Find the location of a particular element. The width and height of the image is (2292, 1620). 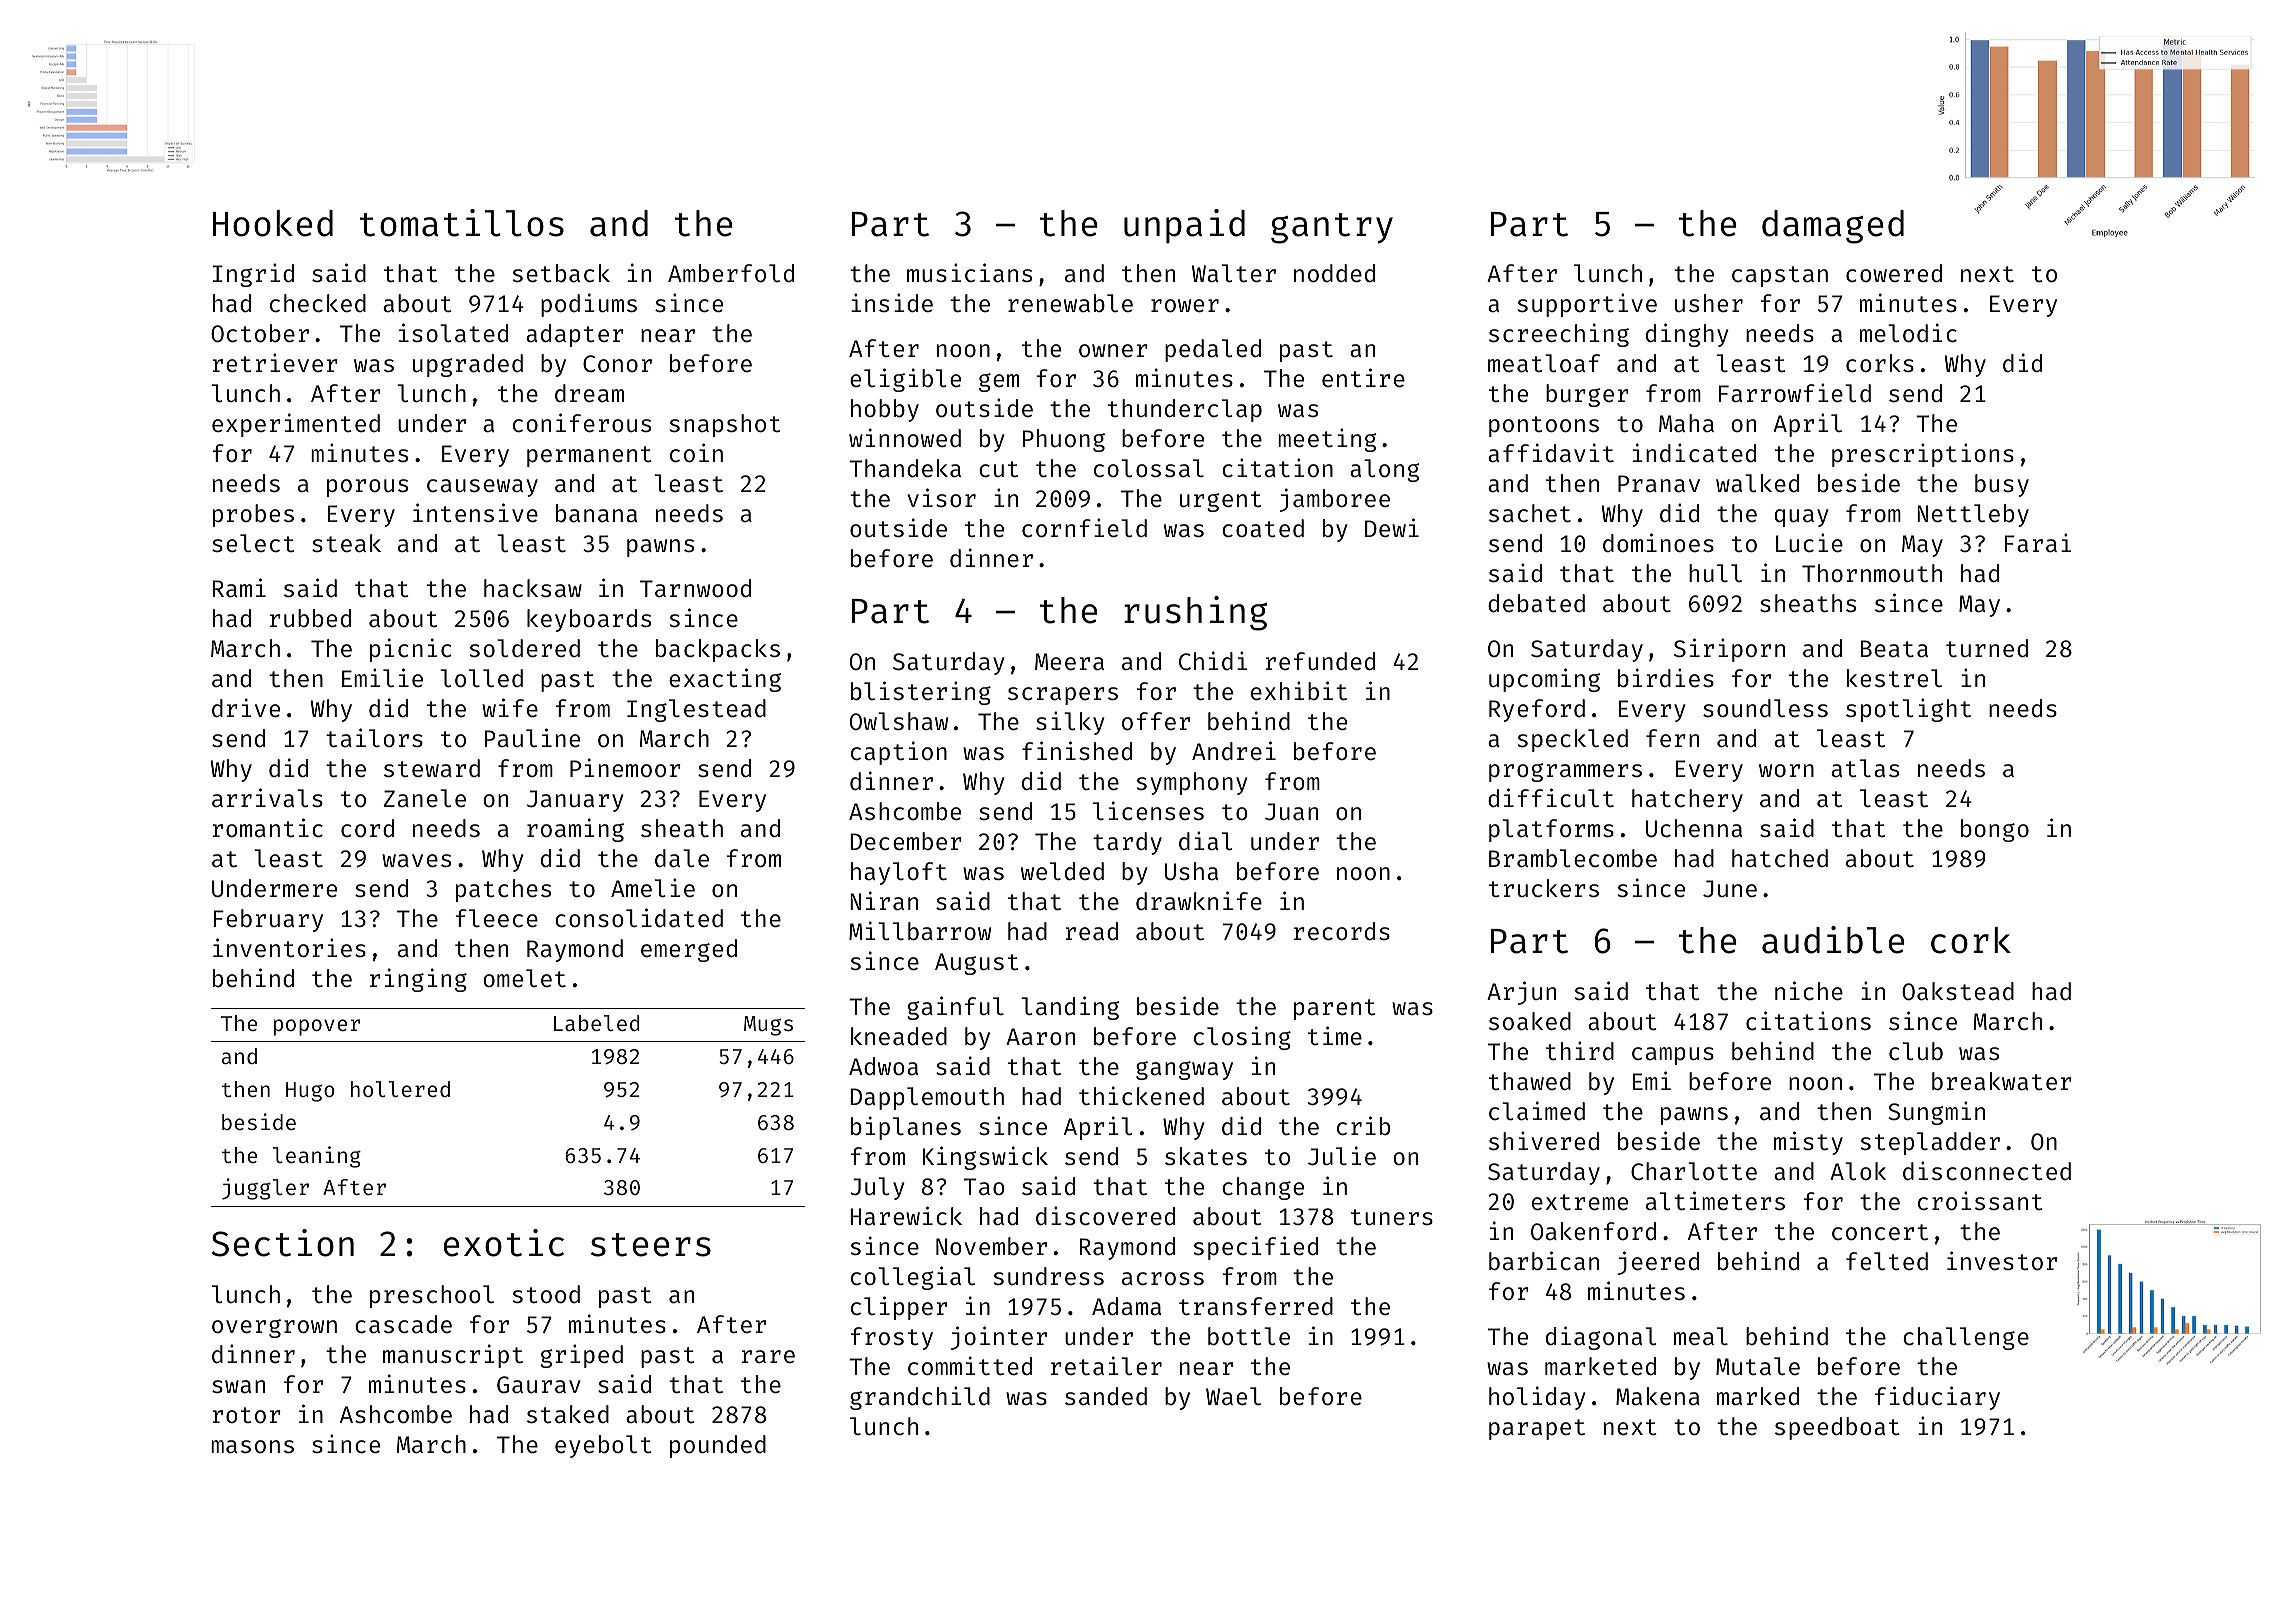

Bramblecombe is located at coordinates (1573, 858).
